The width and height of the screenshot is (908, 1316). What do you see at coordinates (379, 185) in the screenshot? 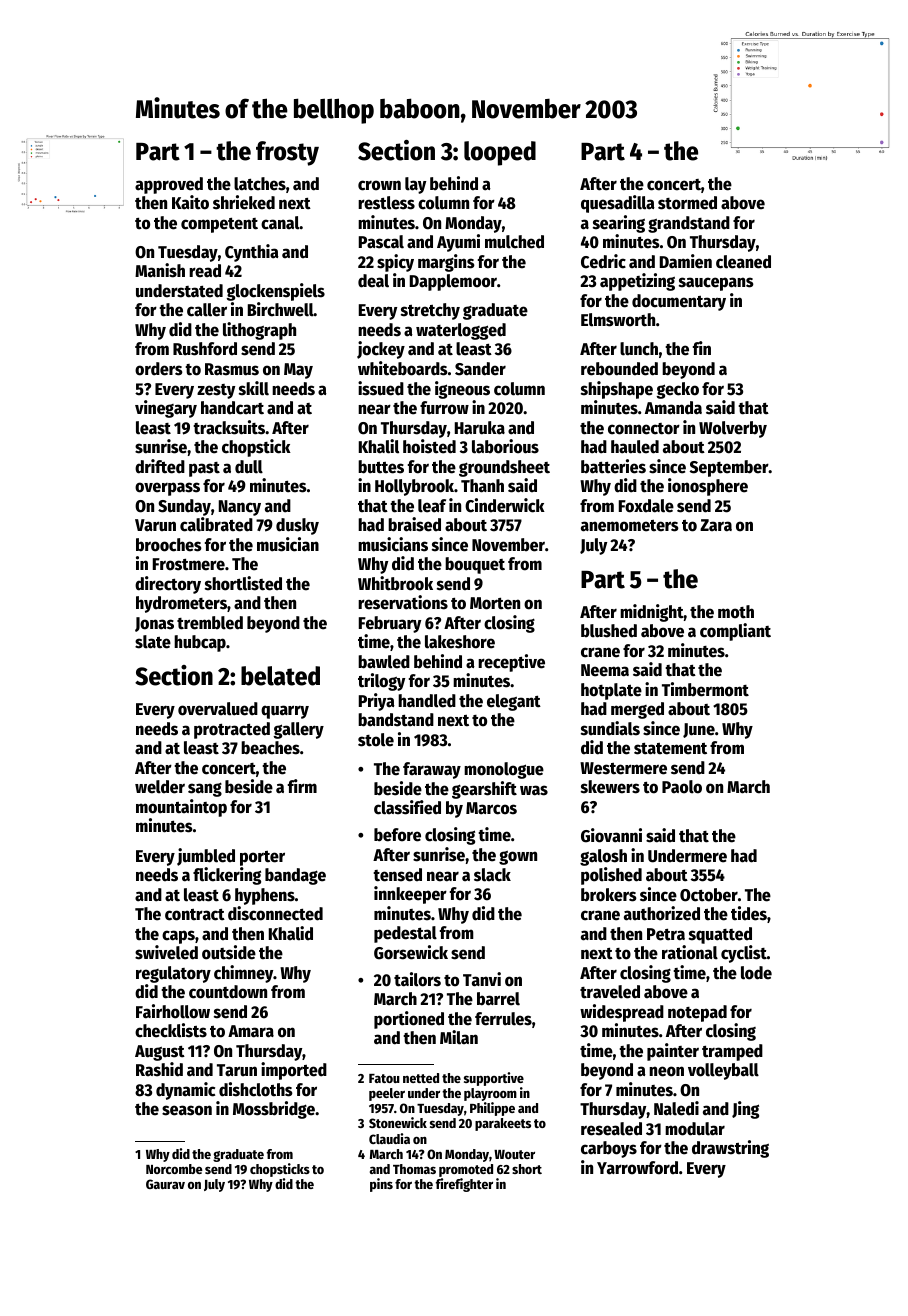
I see `crown` at bounding box center [379, 185].
